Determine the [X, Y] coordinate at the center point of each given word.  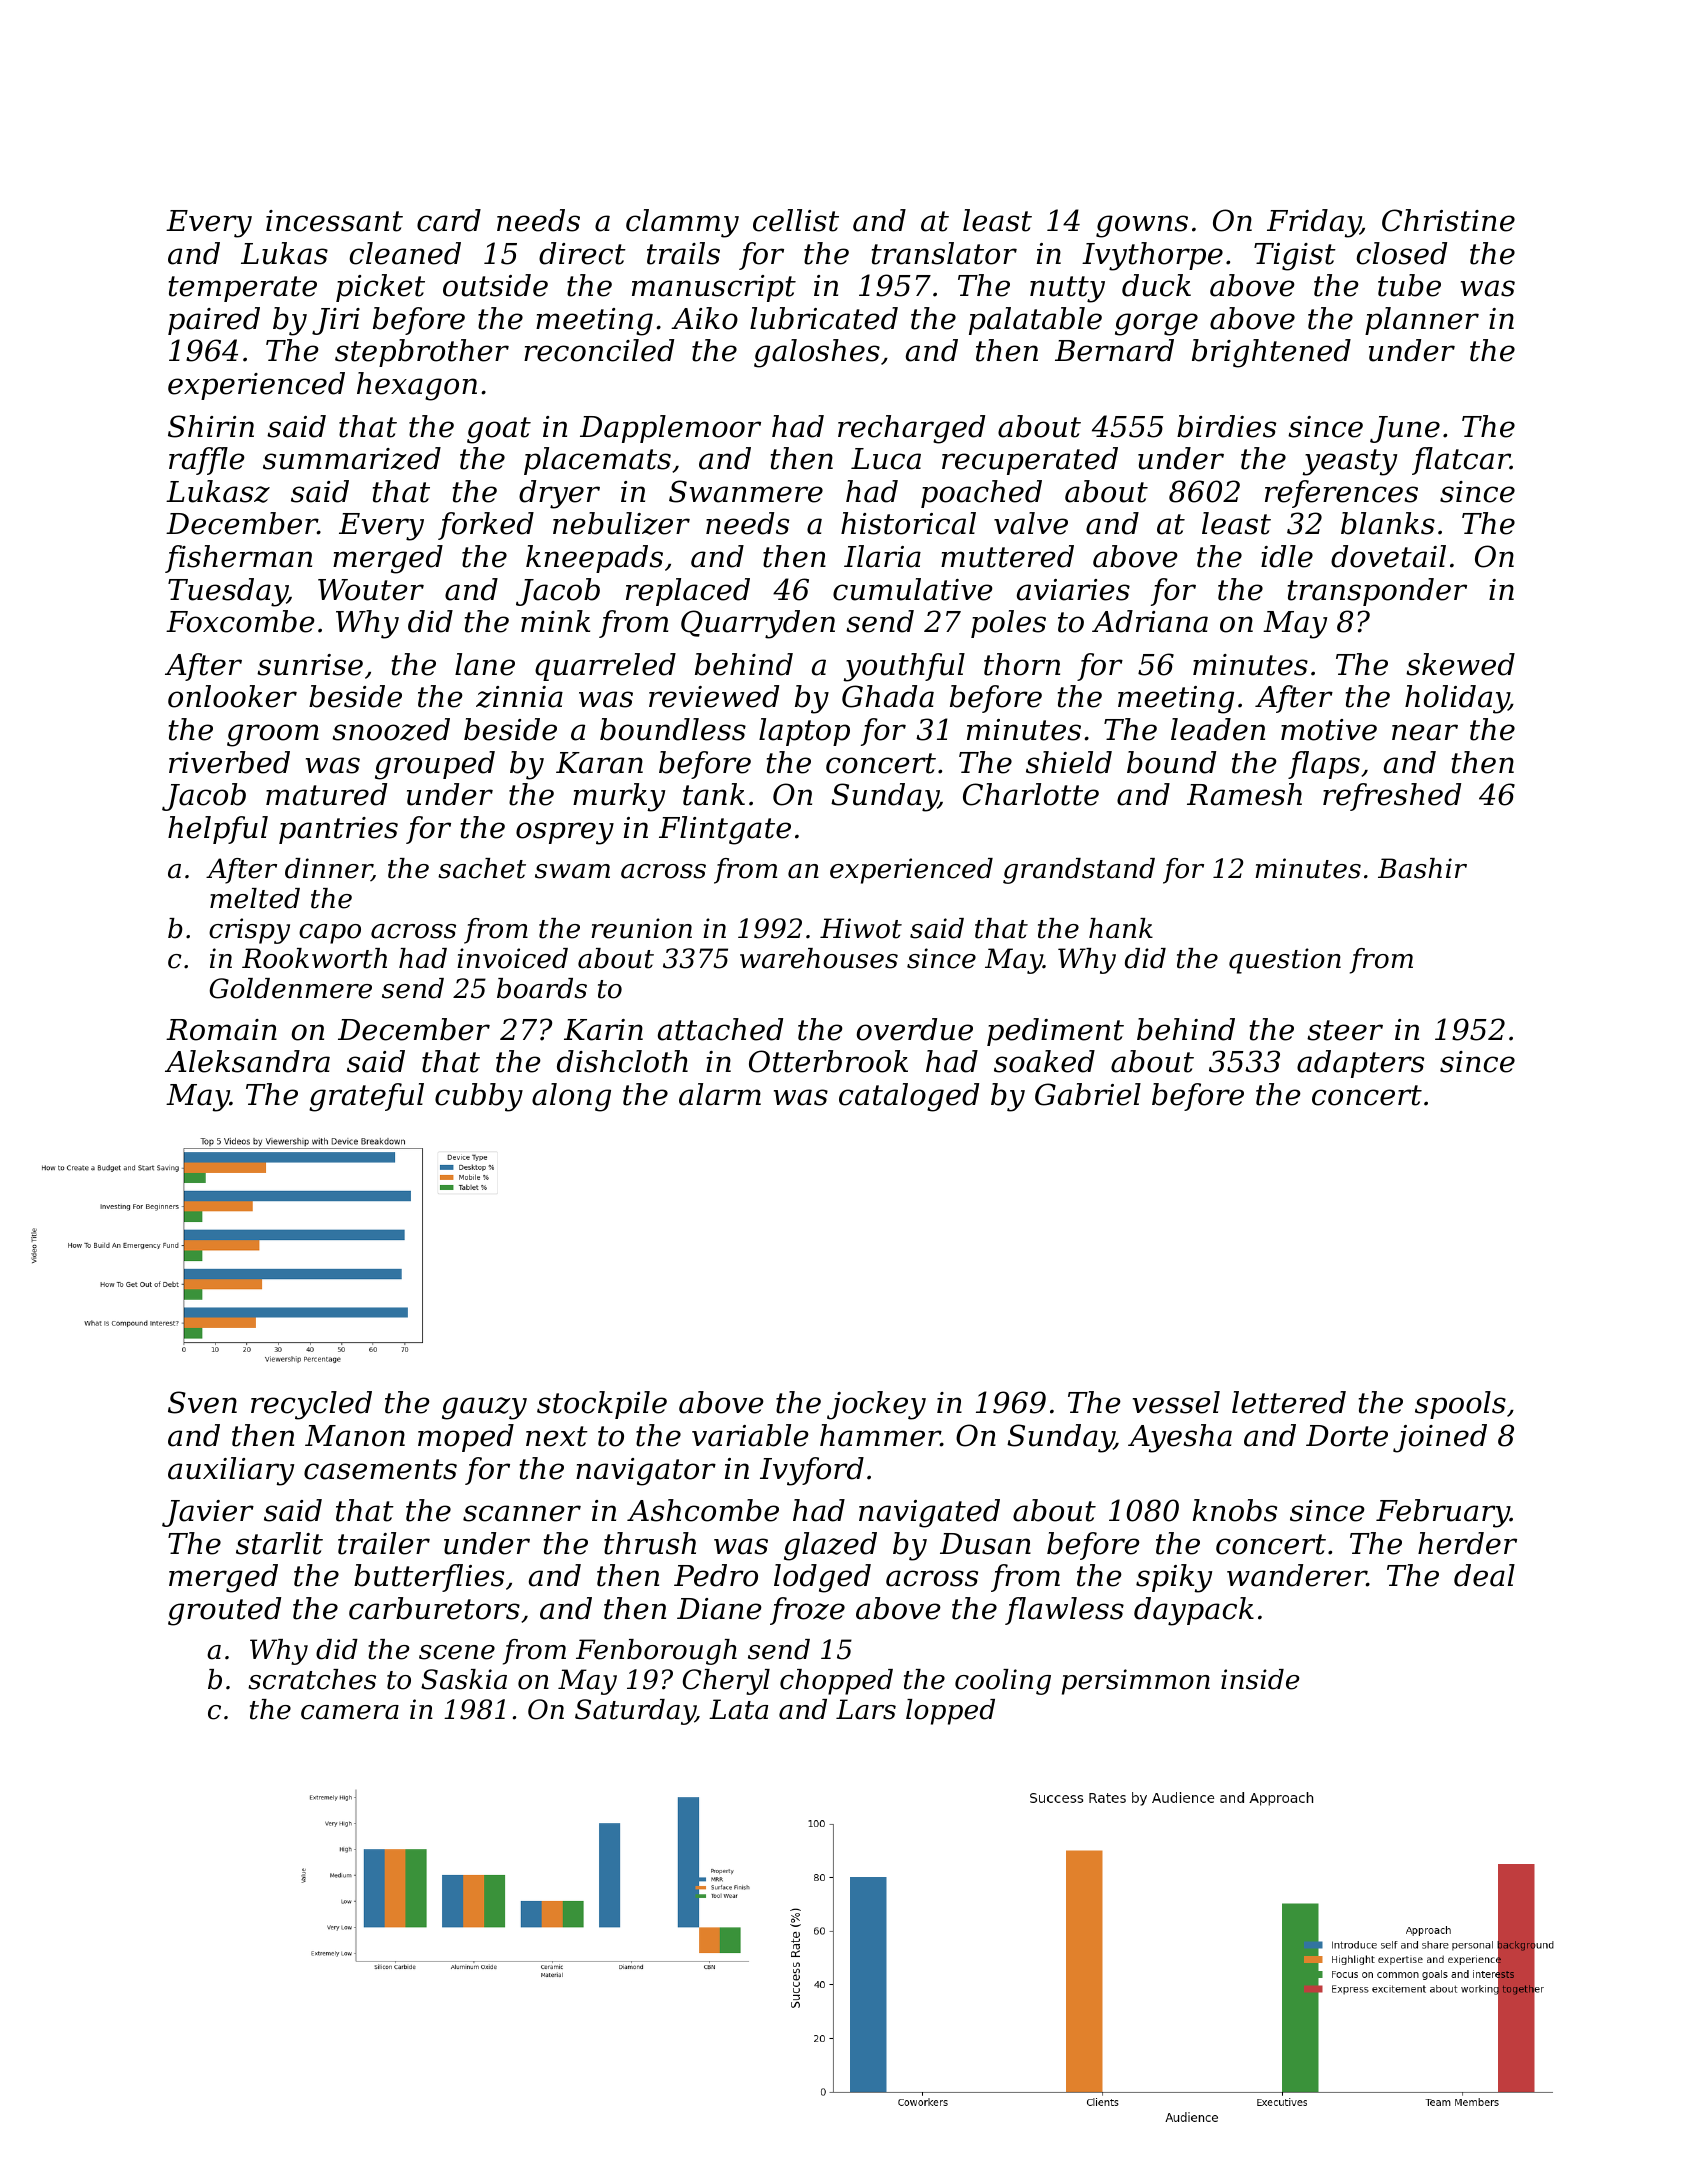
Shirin [211, 426]
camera [350, 1712]
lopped [950, 1712]
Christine [1448, 220]
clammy [682, 223]
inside [1260, 1679]
